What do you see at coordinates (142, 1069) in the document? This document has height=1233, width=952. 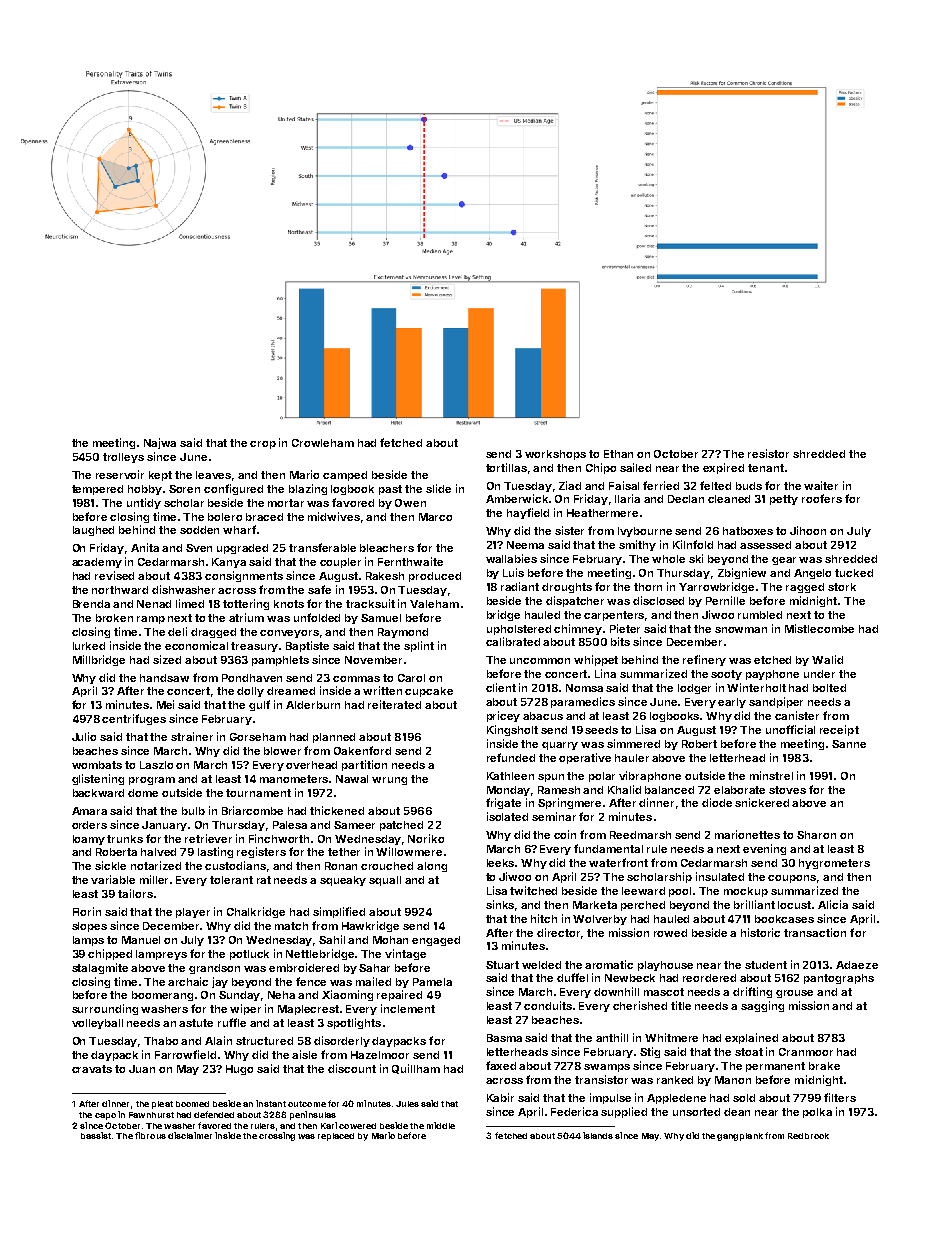 I see `Juan` at bounding box center [142, 1069].
